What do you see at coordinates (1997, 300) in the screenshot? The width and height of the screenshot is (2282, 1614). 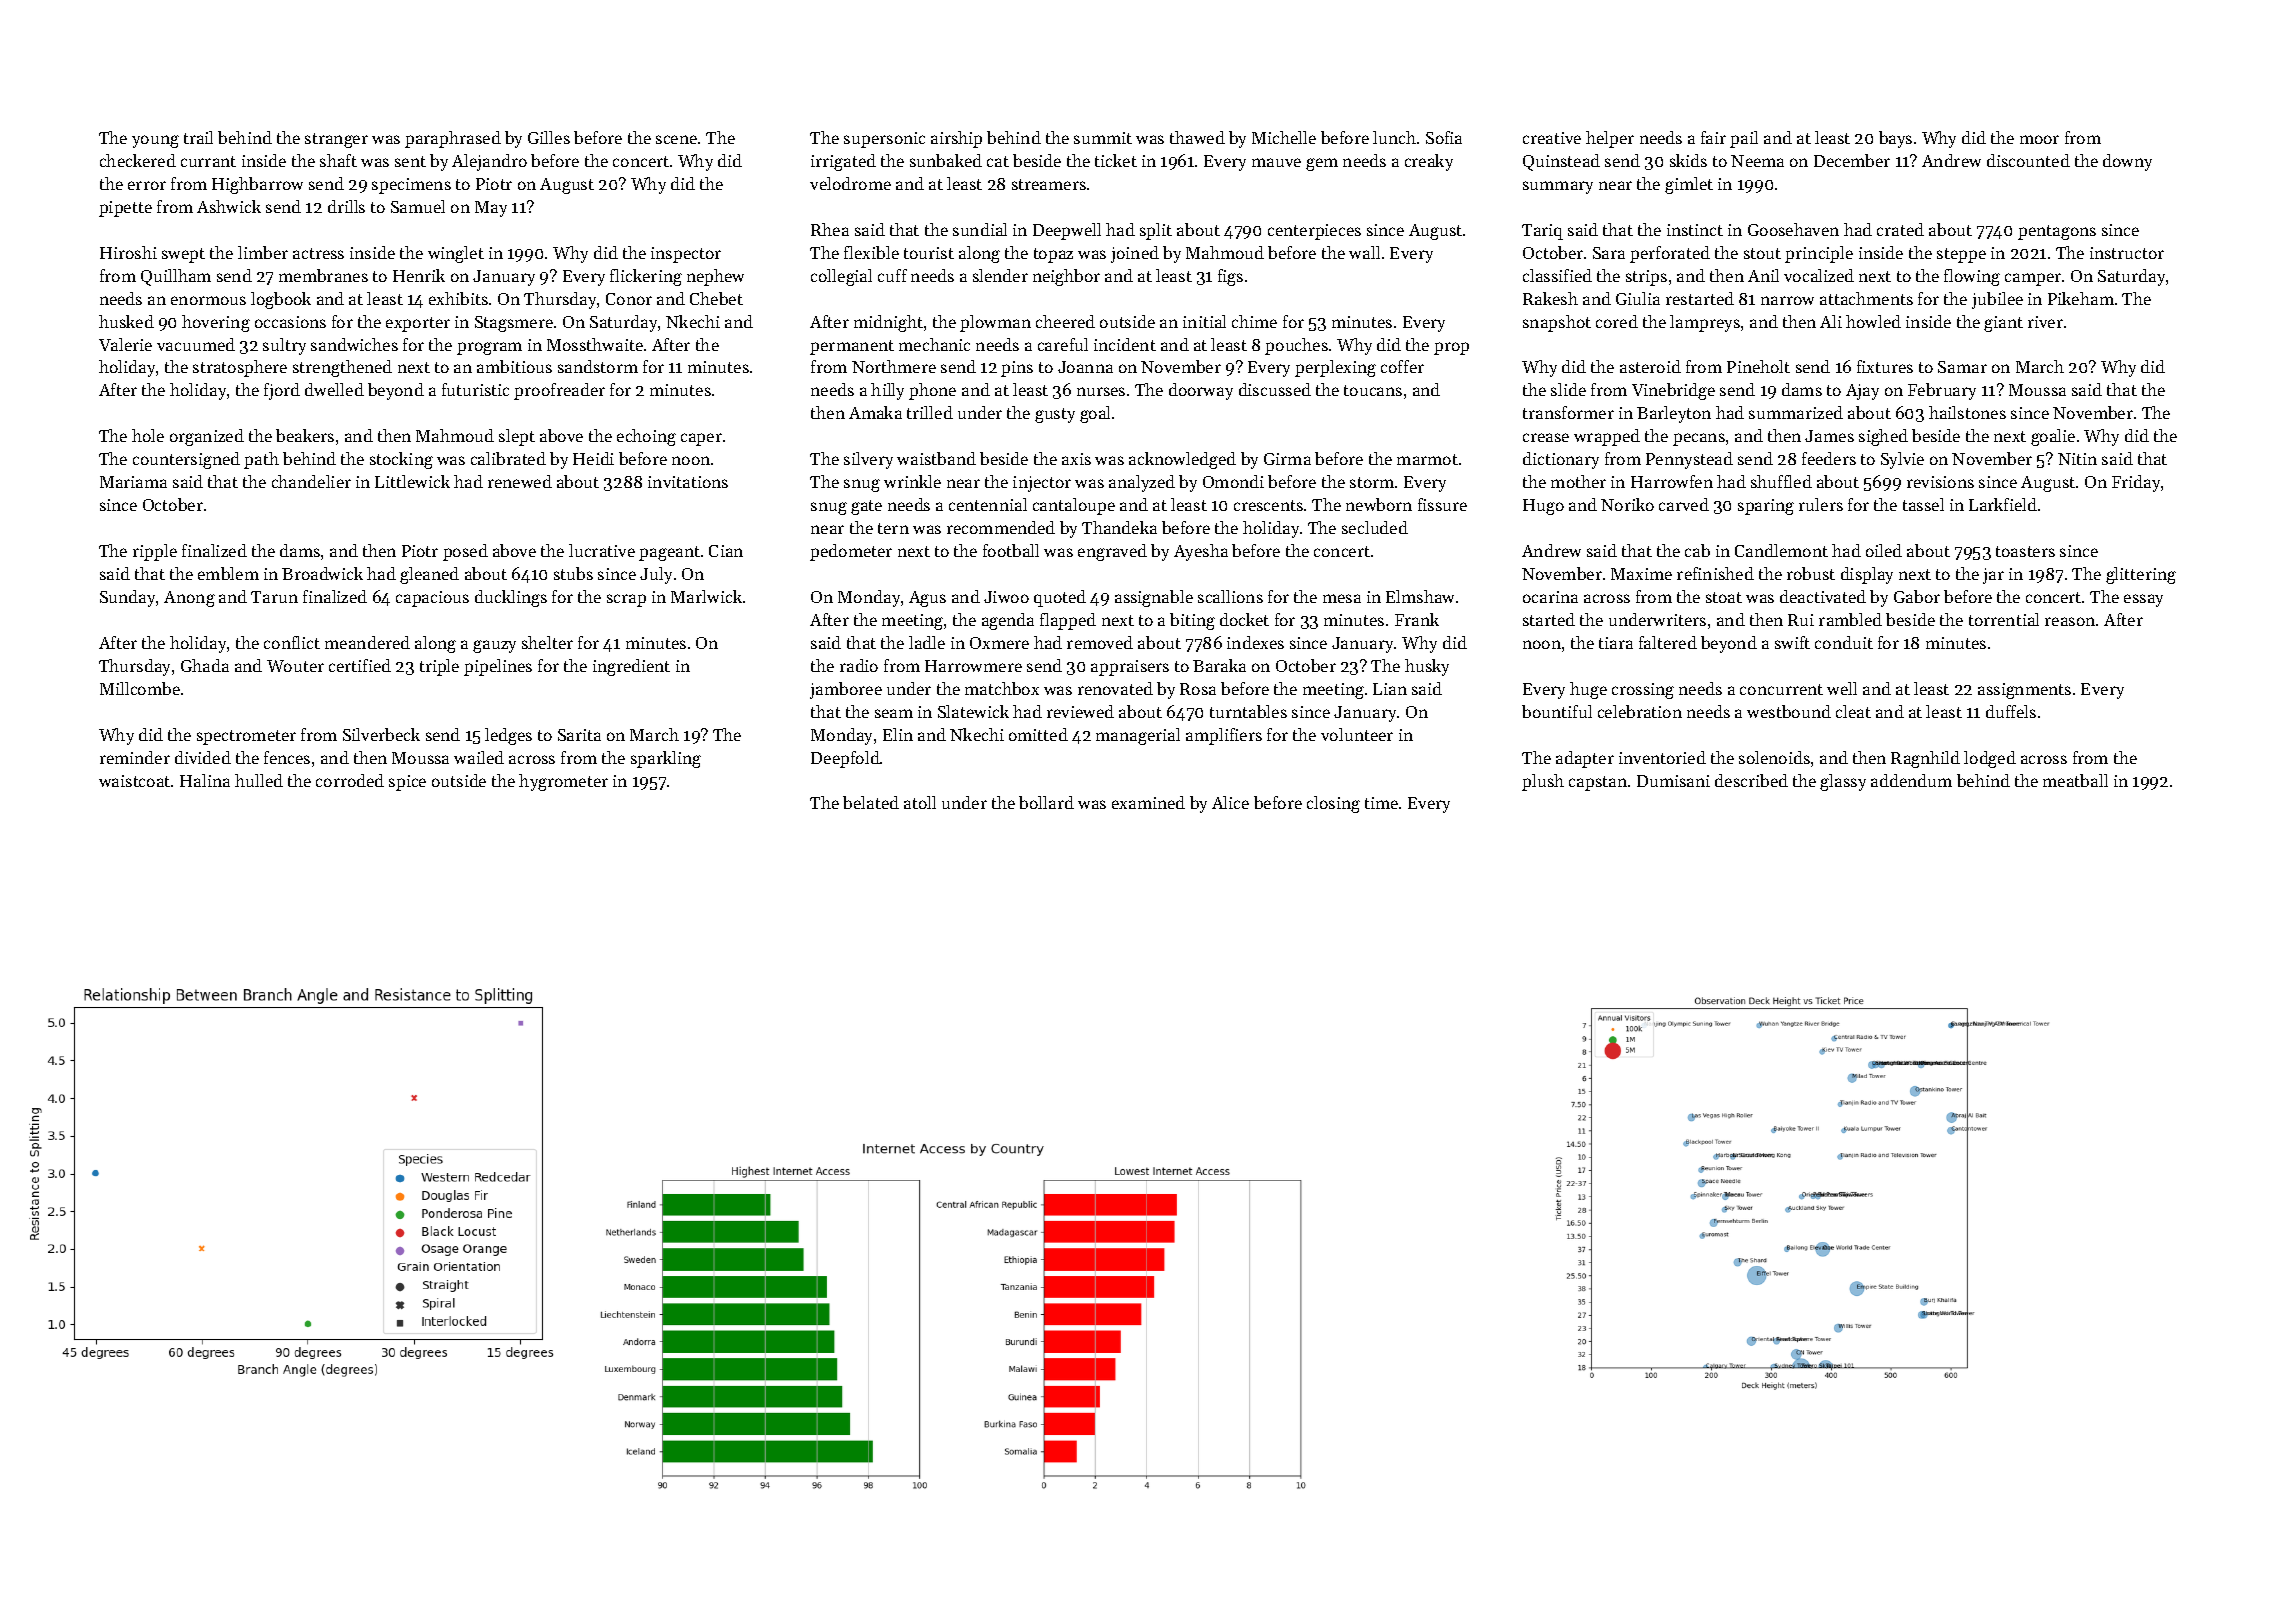 I see `jubilee` at bounding box center [1997, 300].
